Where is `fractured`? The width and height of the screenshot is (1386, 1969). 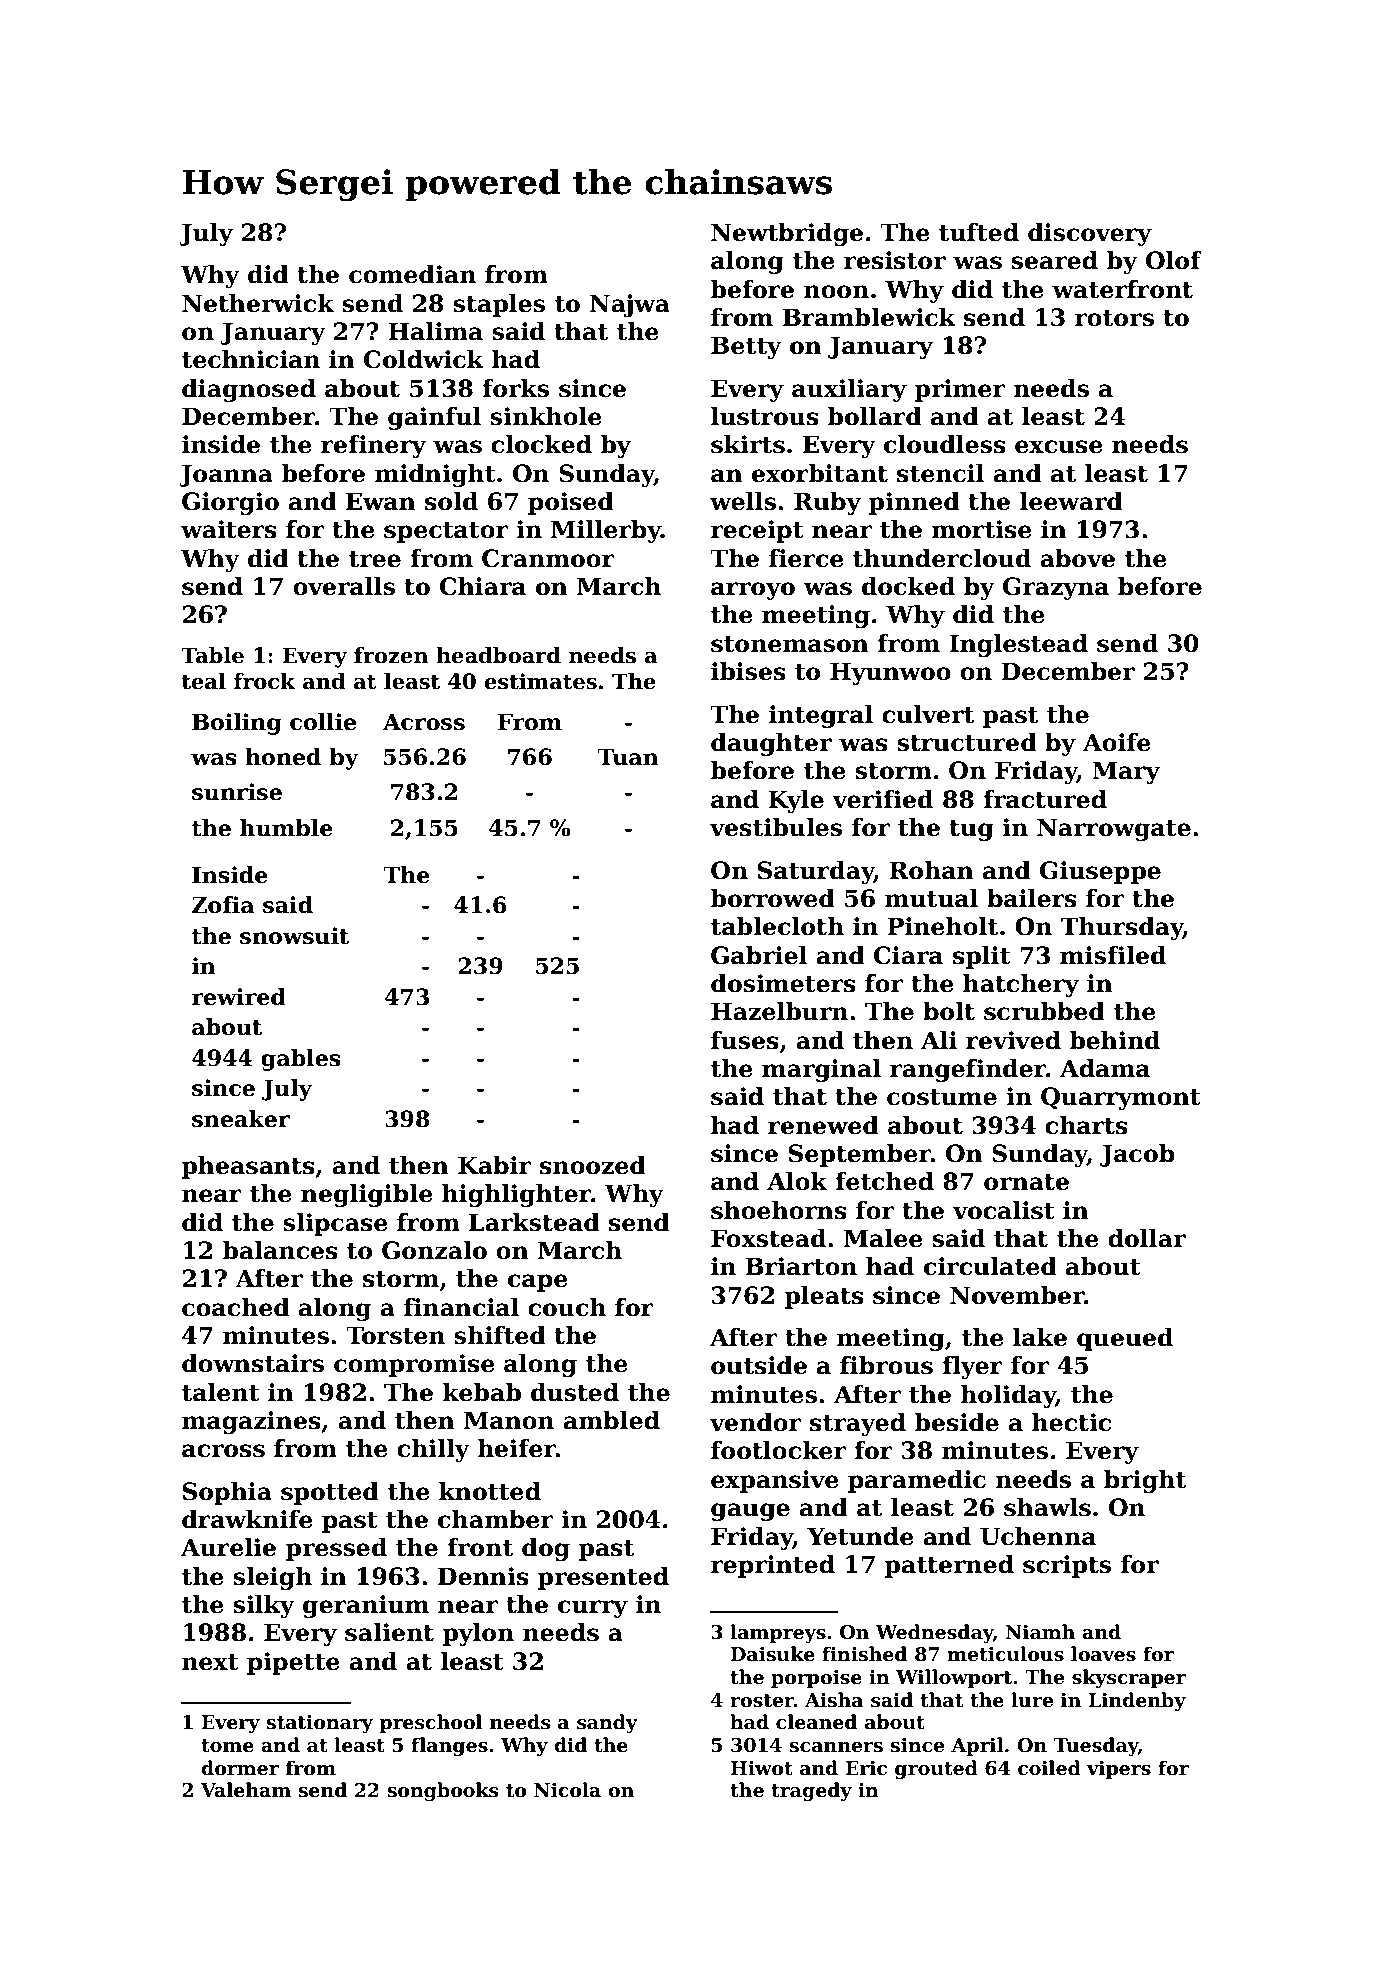 fractured is located at coordinates (1045, 799).
